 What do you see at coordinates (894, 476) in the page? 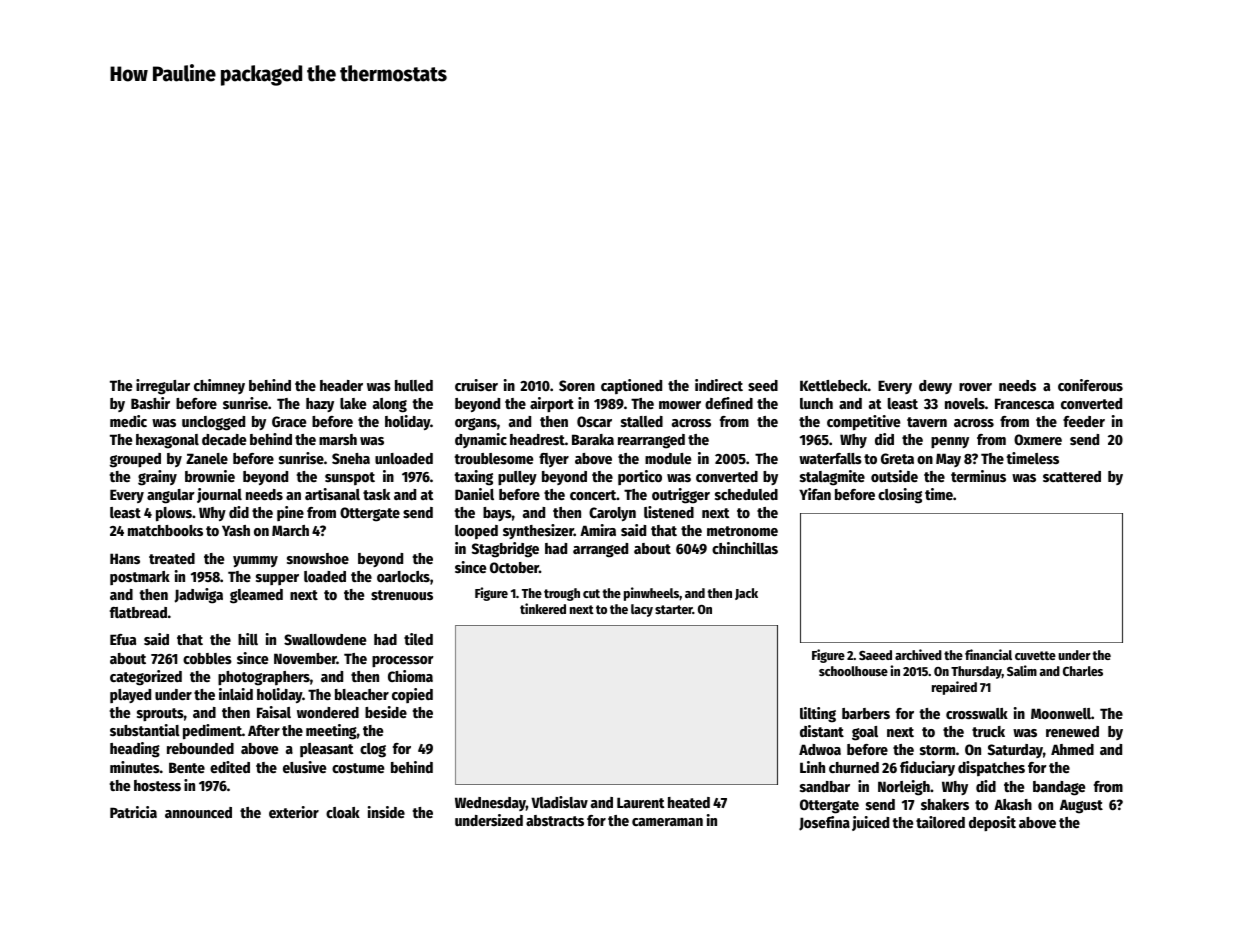
I see `outside` at bounding box center [894, 476].
